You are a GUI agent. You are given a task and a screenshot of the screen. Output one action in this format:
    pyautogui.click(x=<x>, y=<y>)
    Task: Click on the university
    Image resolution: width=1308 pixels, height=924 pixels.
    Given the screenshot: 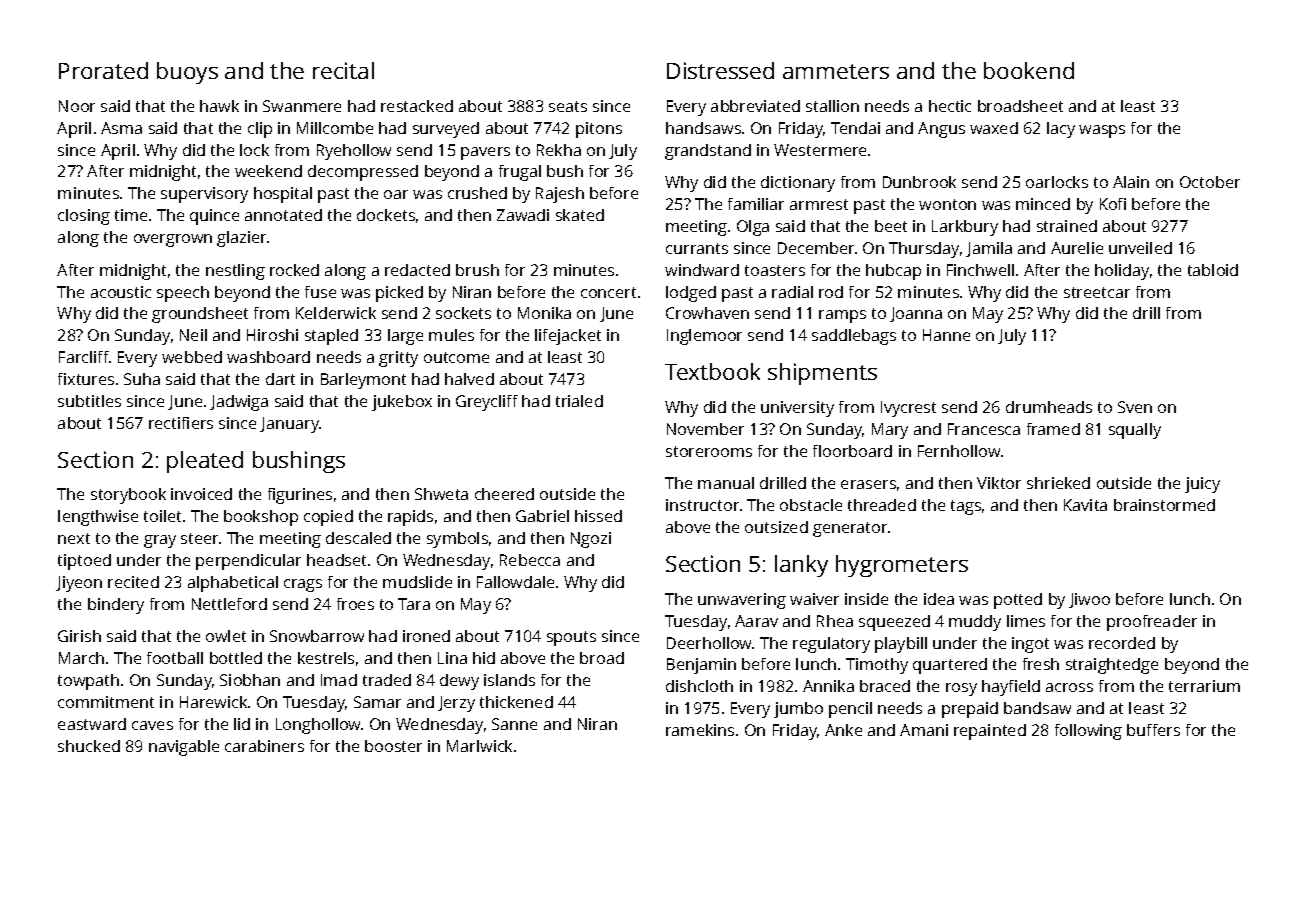 What is the action you would take?
    pyautogui.click(x=797, y=409)
